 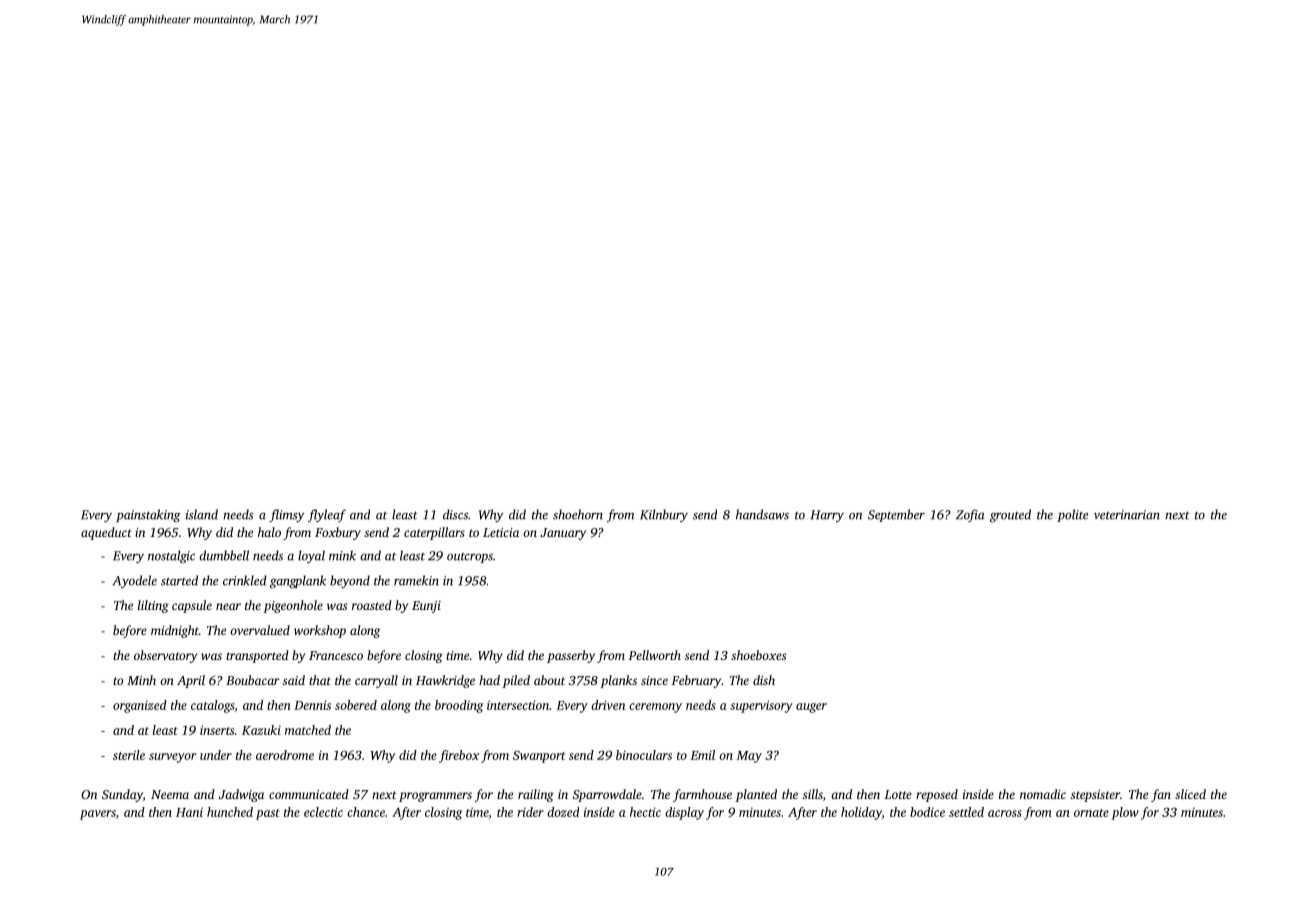 I want to click on veterinarian, so click(x=1127, y=515).
